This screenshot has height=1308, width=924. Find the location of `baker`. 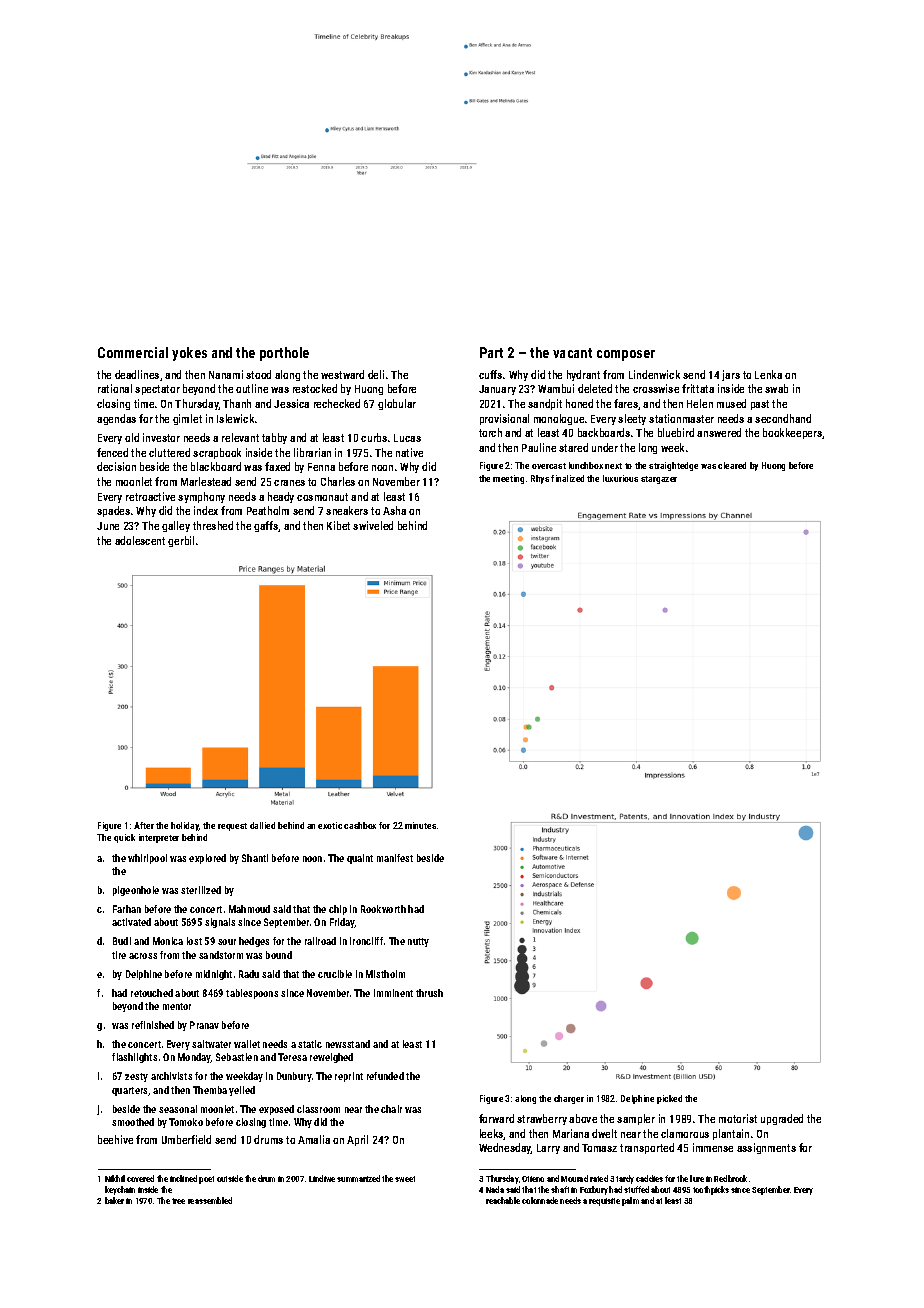

baker is located at coordinates (114, 1200).
